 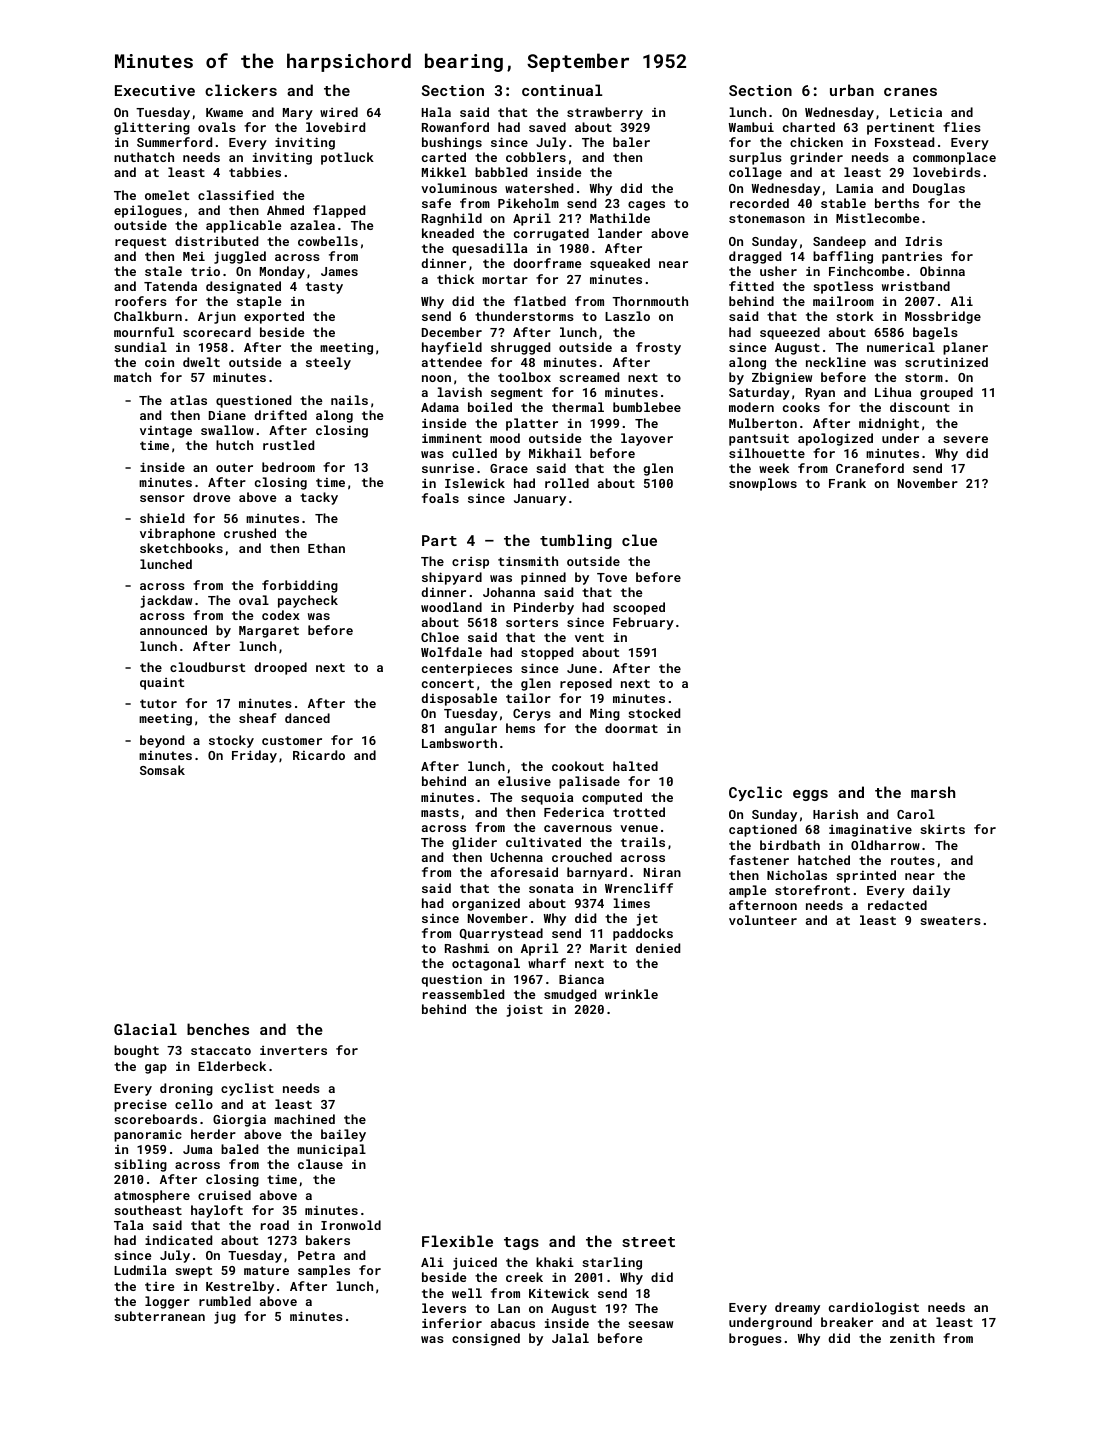 What do you see at coordinates (486, 1339) in the screenshot?
I see `consigned` at bounding box center [486, 1339].
